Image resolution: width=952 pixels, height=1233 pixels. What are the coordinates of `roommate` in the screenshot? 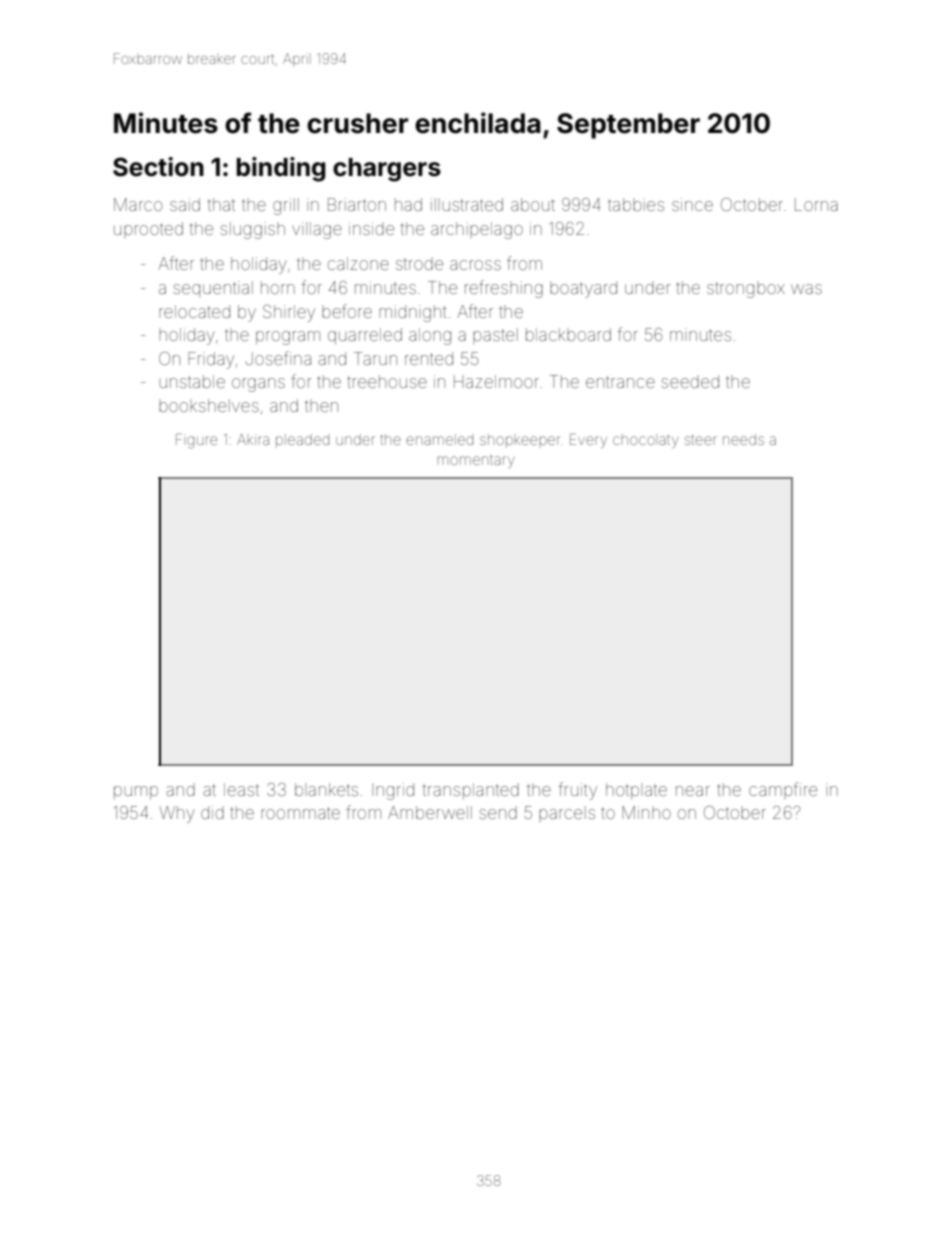 It's located at (300, 813).
